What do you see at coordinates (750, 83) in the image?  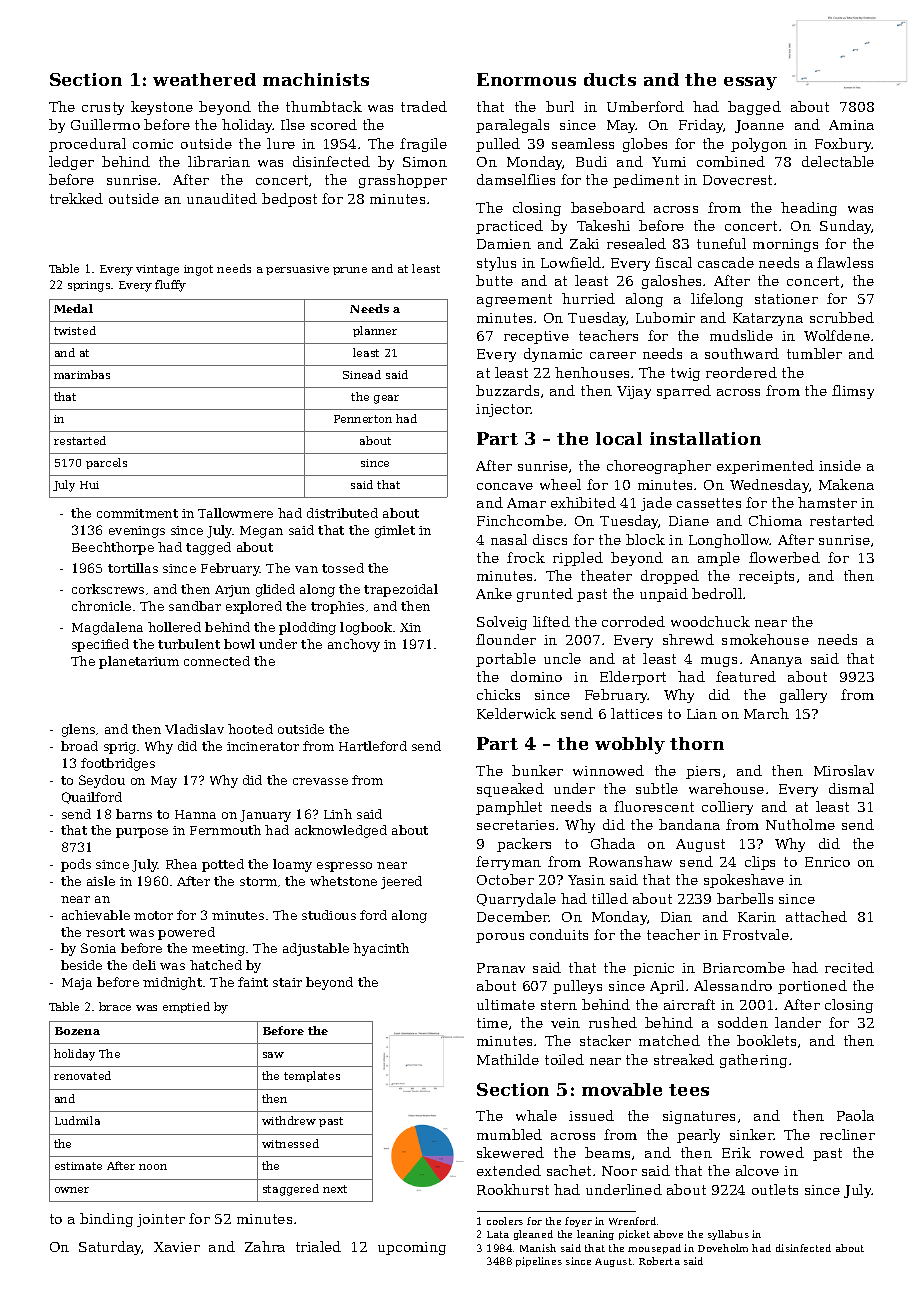 I see `essay` at bounding box center [750, 83].
